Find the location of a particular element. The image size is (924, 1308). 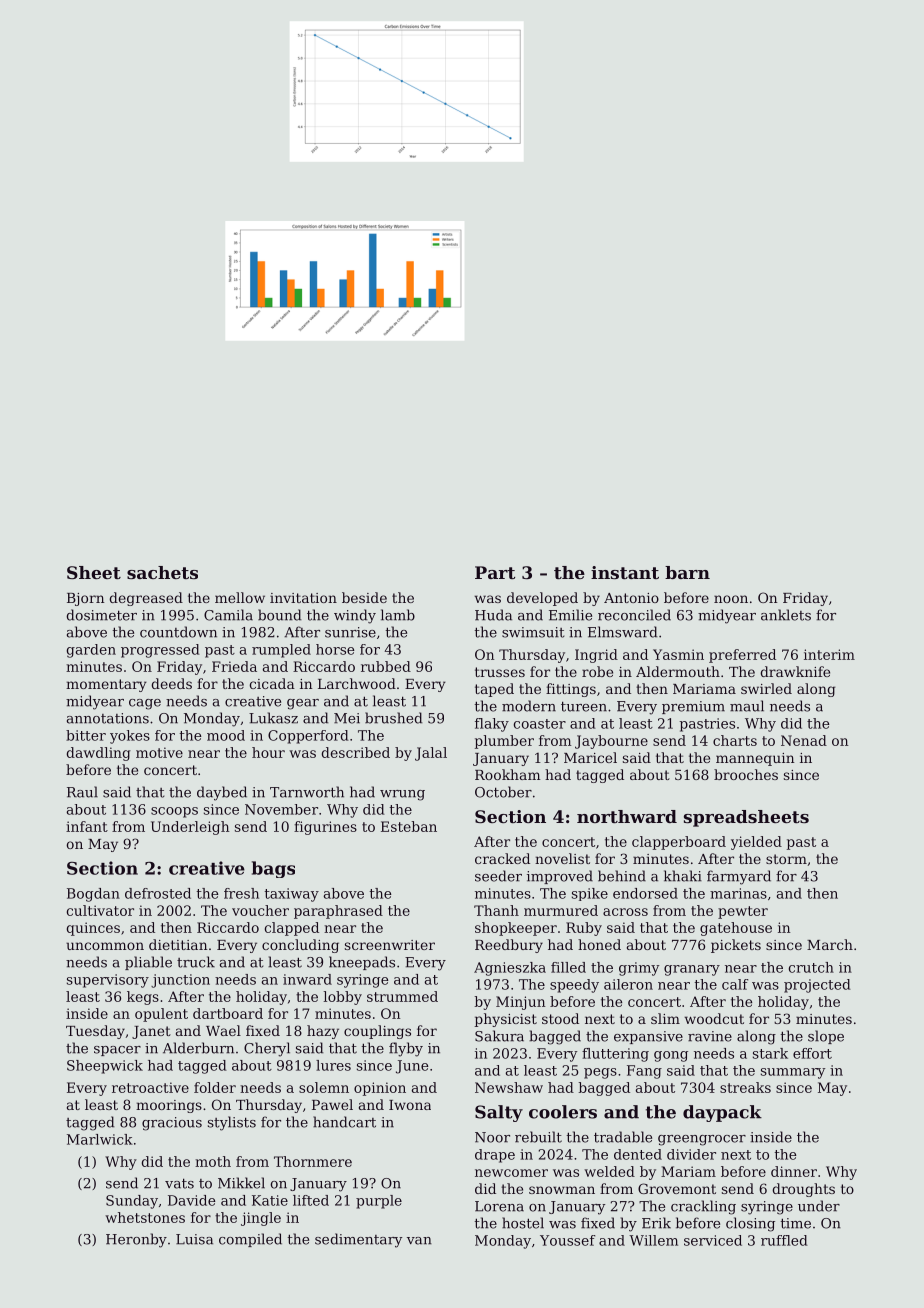

anklets is located at coordinates (786, 615).
